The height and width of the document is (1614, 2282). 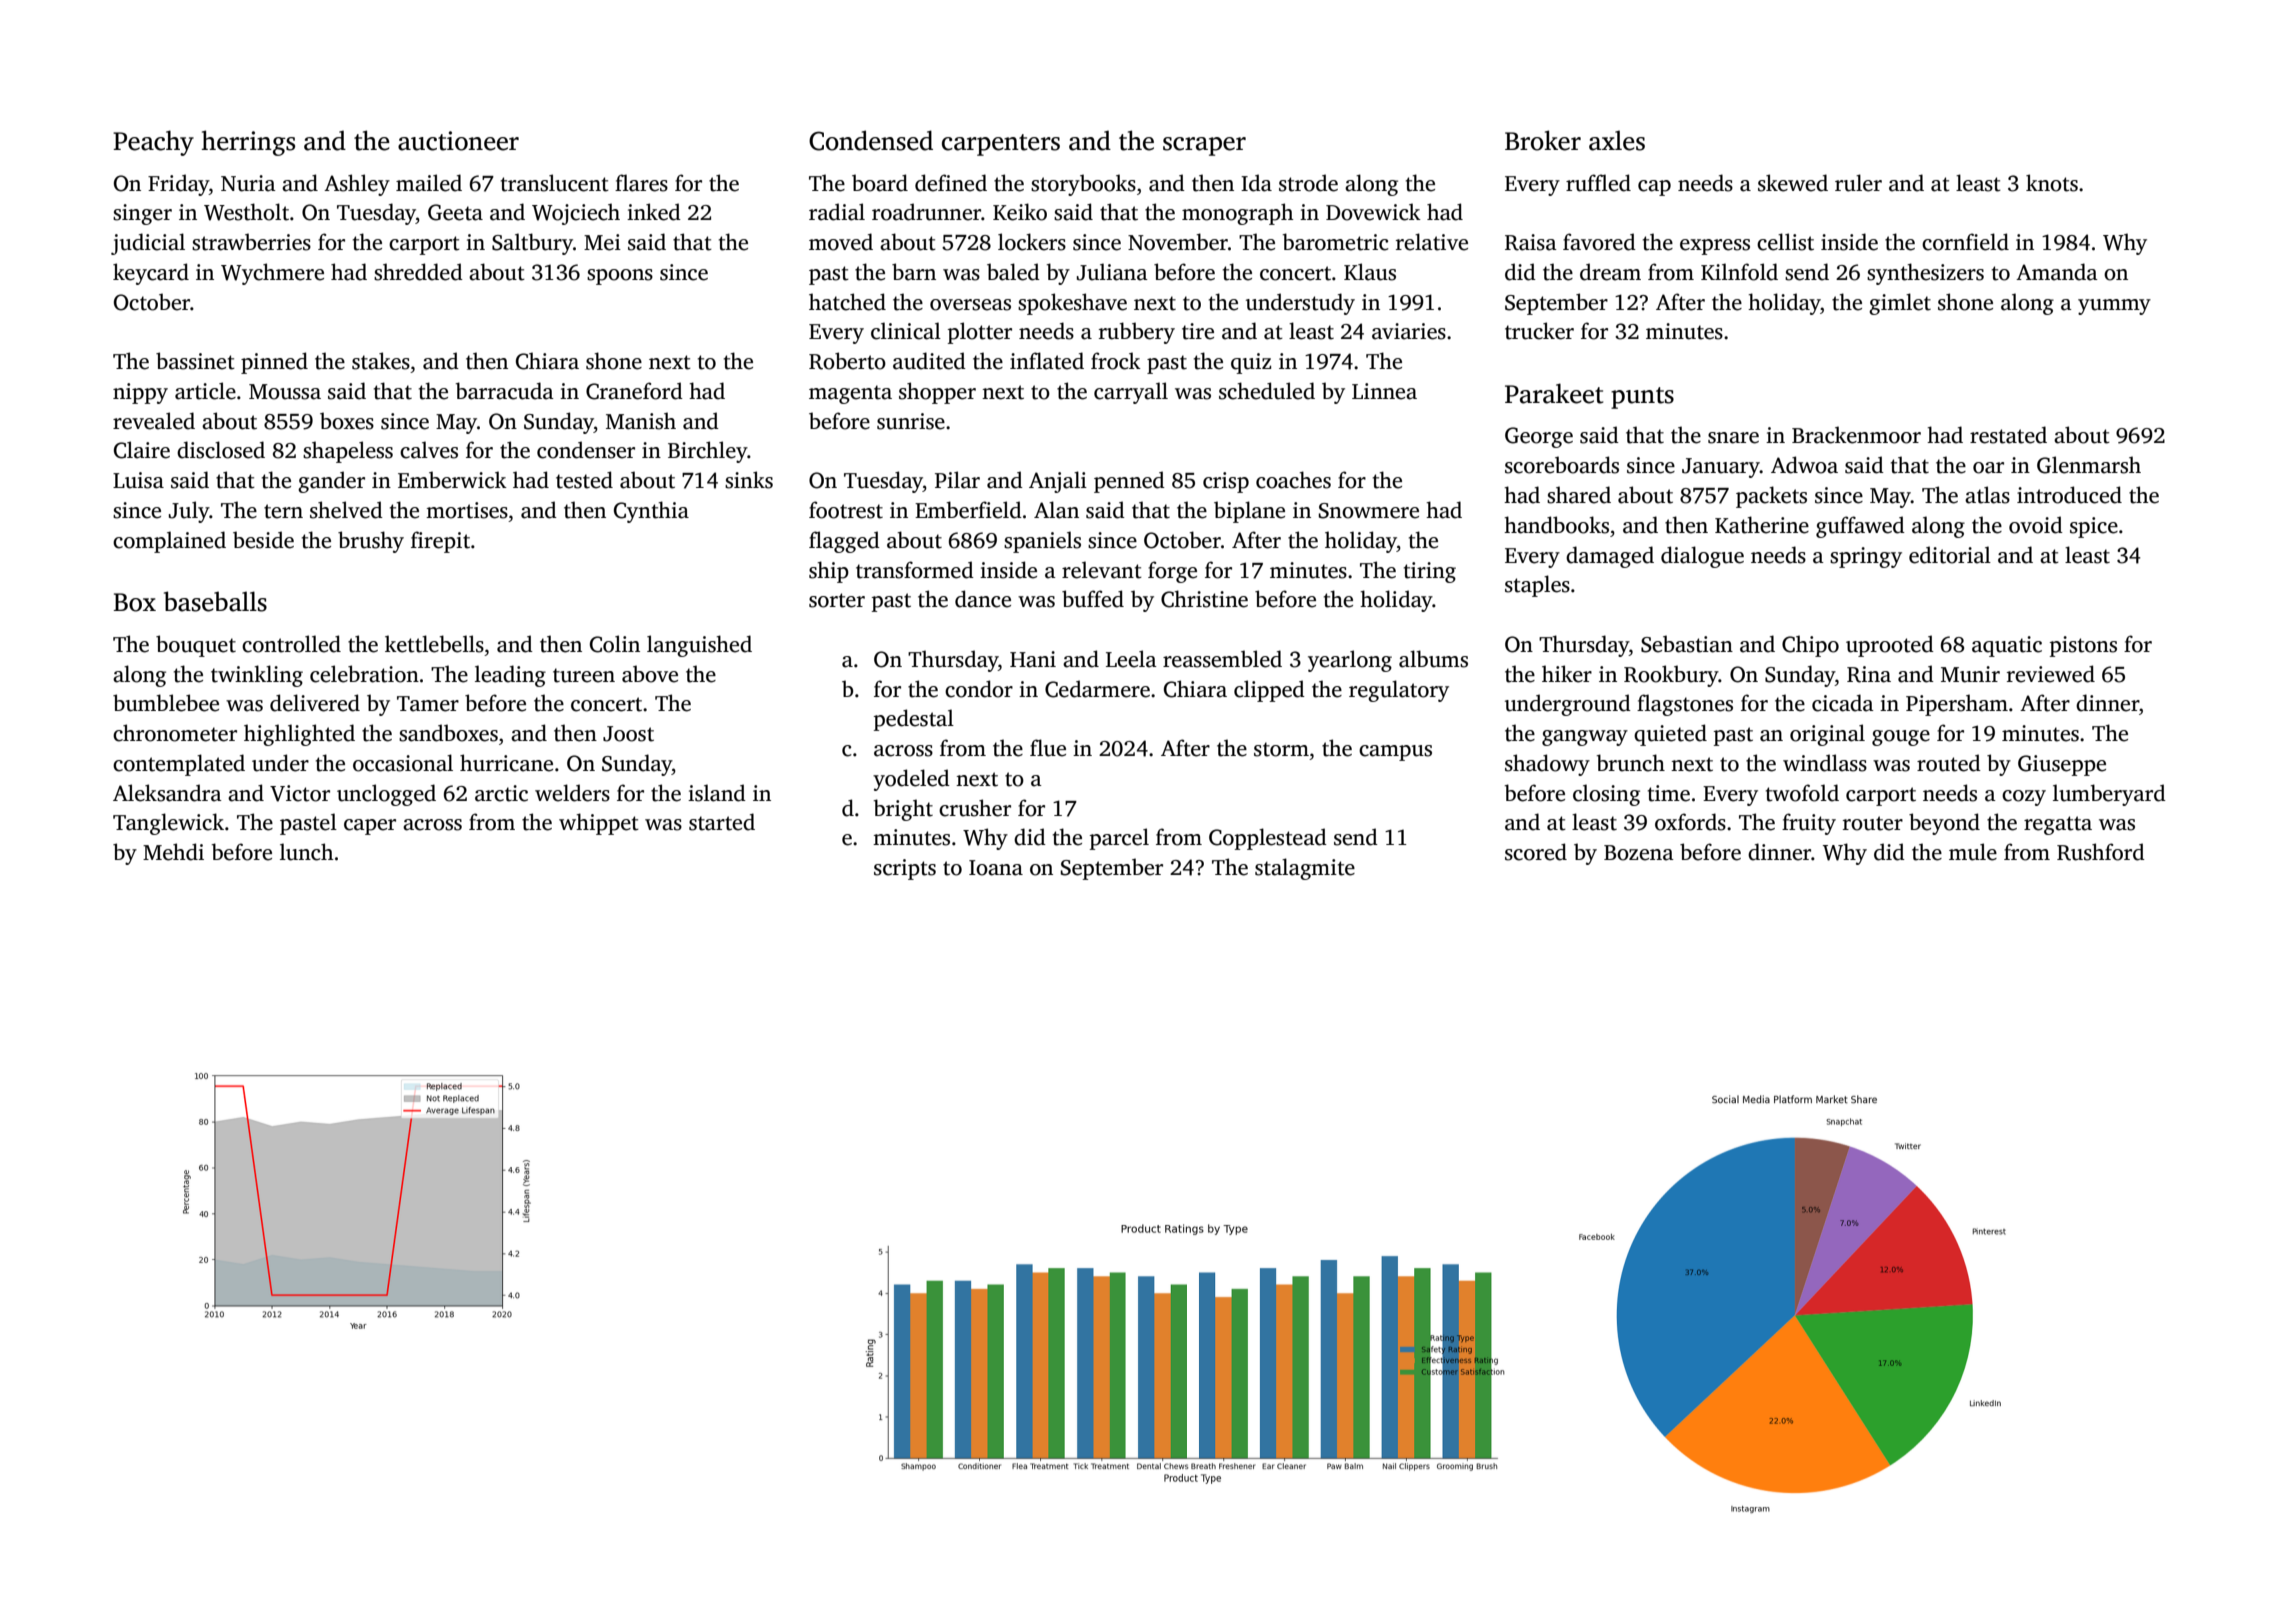 What do you see at coordinates (306, 852) in the document?
I see `lunch` at bounding box center [306, 852].
